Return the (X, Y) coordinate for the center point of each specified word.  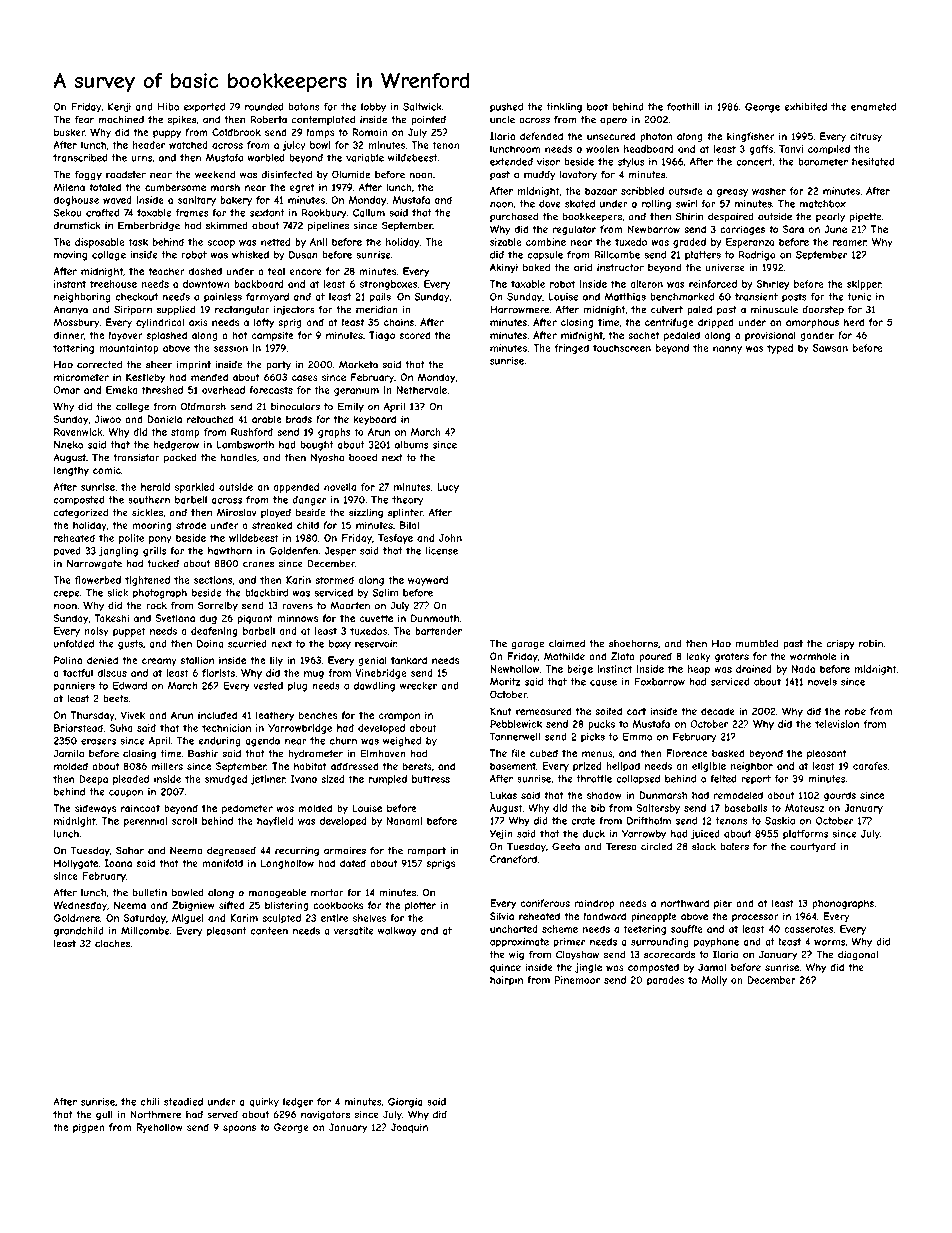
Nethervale (422, 390)
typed (780, 349)
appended (296, 488)
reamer (850, 243)
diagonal (858, 956)
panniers (74, 687)
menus (597, 754)
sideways (95, 809)
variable (365, 158)
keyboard (375, 420)
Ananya (70, 310)
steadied (183, 1102)
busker (69, 132)
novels (822, 682)
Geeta (566, 846)
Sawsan (830, 348)
